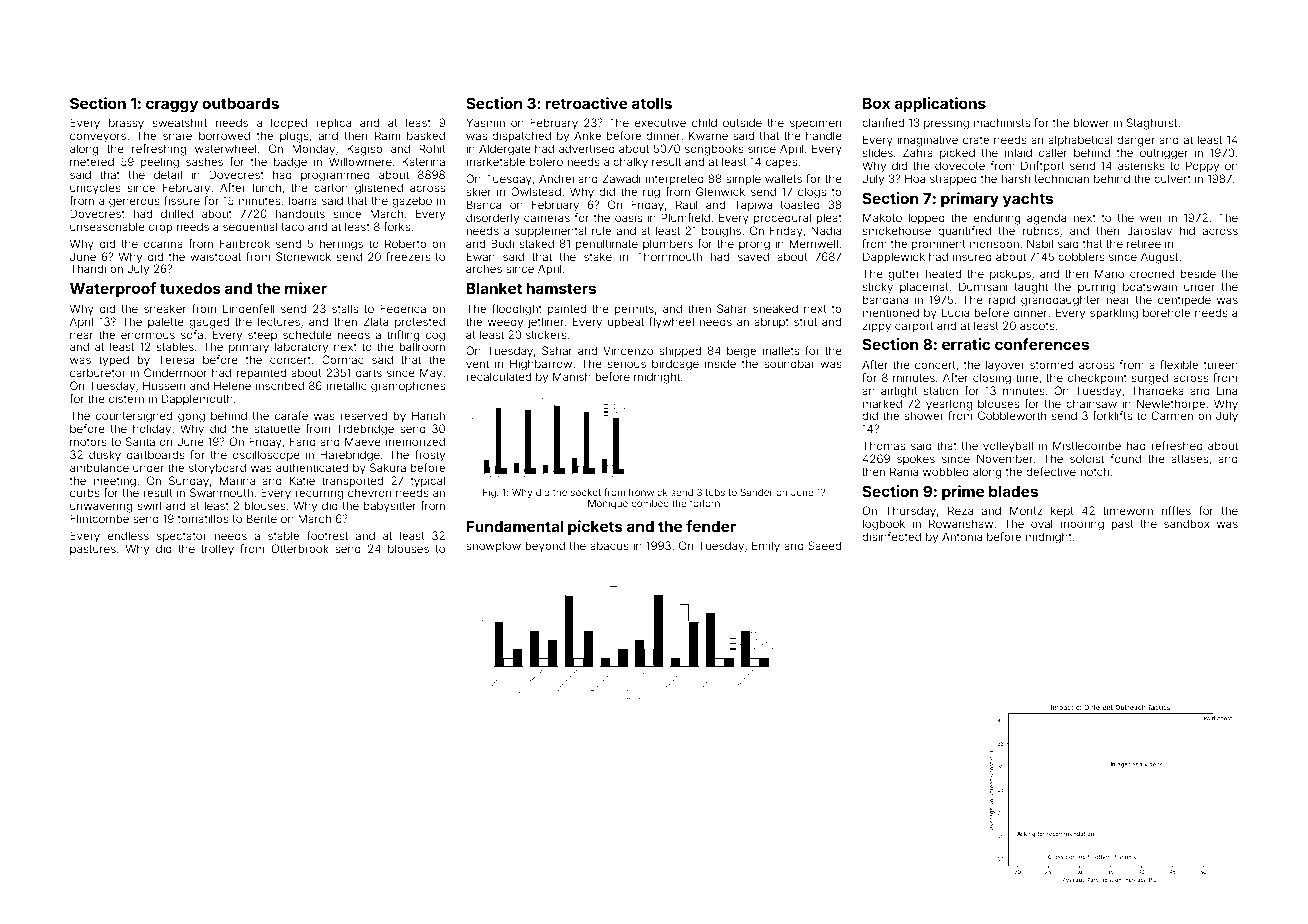 This document has height=924, width=1308. Describe the element at coordinates (1179, 364) in the document. I see `flexible` at that location.
